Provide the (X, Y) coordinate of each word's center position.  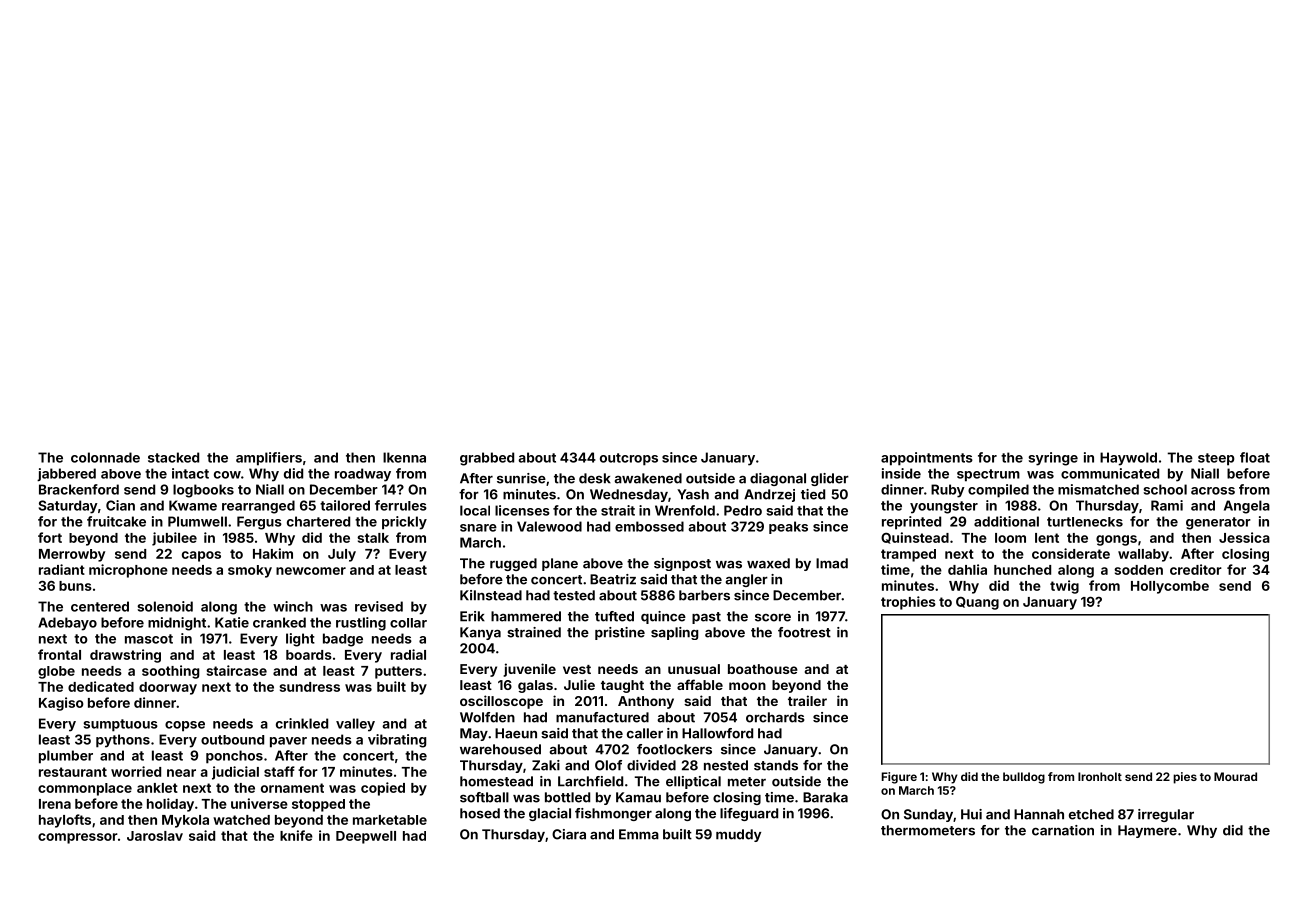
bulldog (1024, 778)
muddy (738, 835)
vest (577, 669)
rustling (361, 624)
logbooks (203, 491)
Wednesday (629, 495)
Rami (1167, 505)
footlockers (674, 749)
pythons (123, 741)
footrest (804, 632)
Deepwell (366, 837)
